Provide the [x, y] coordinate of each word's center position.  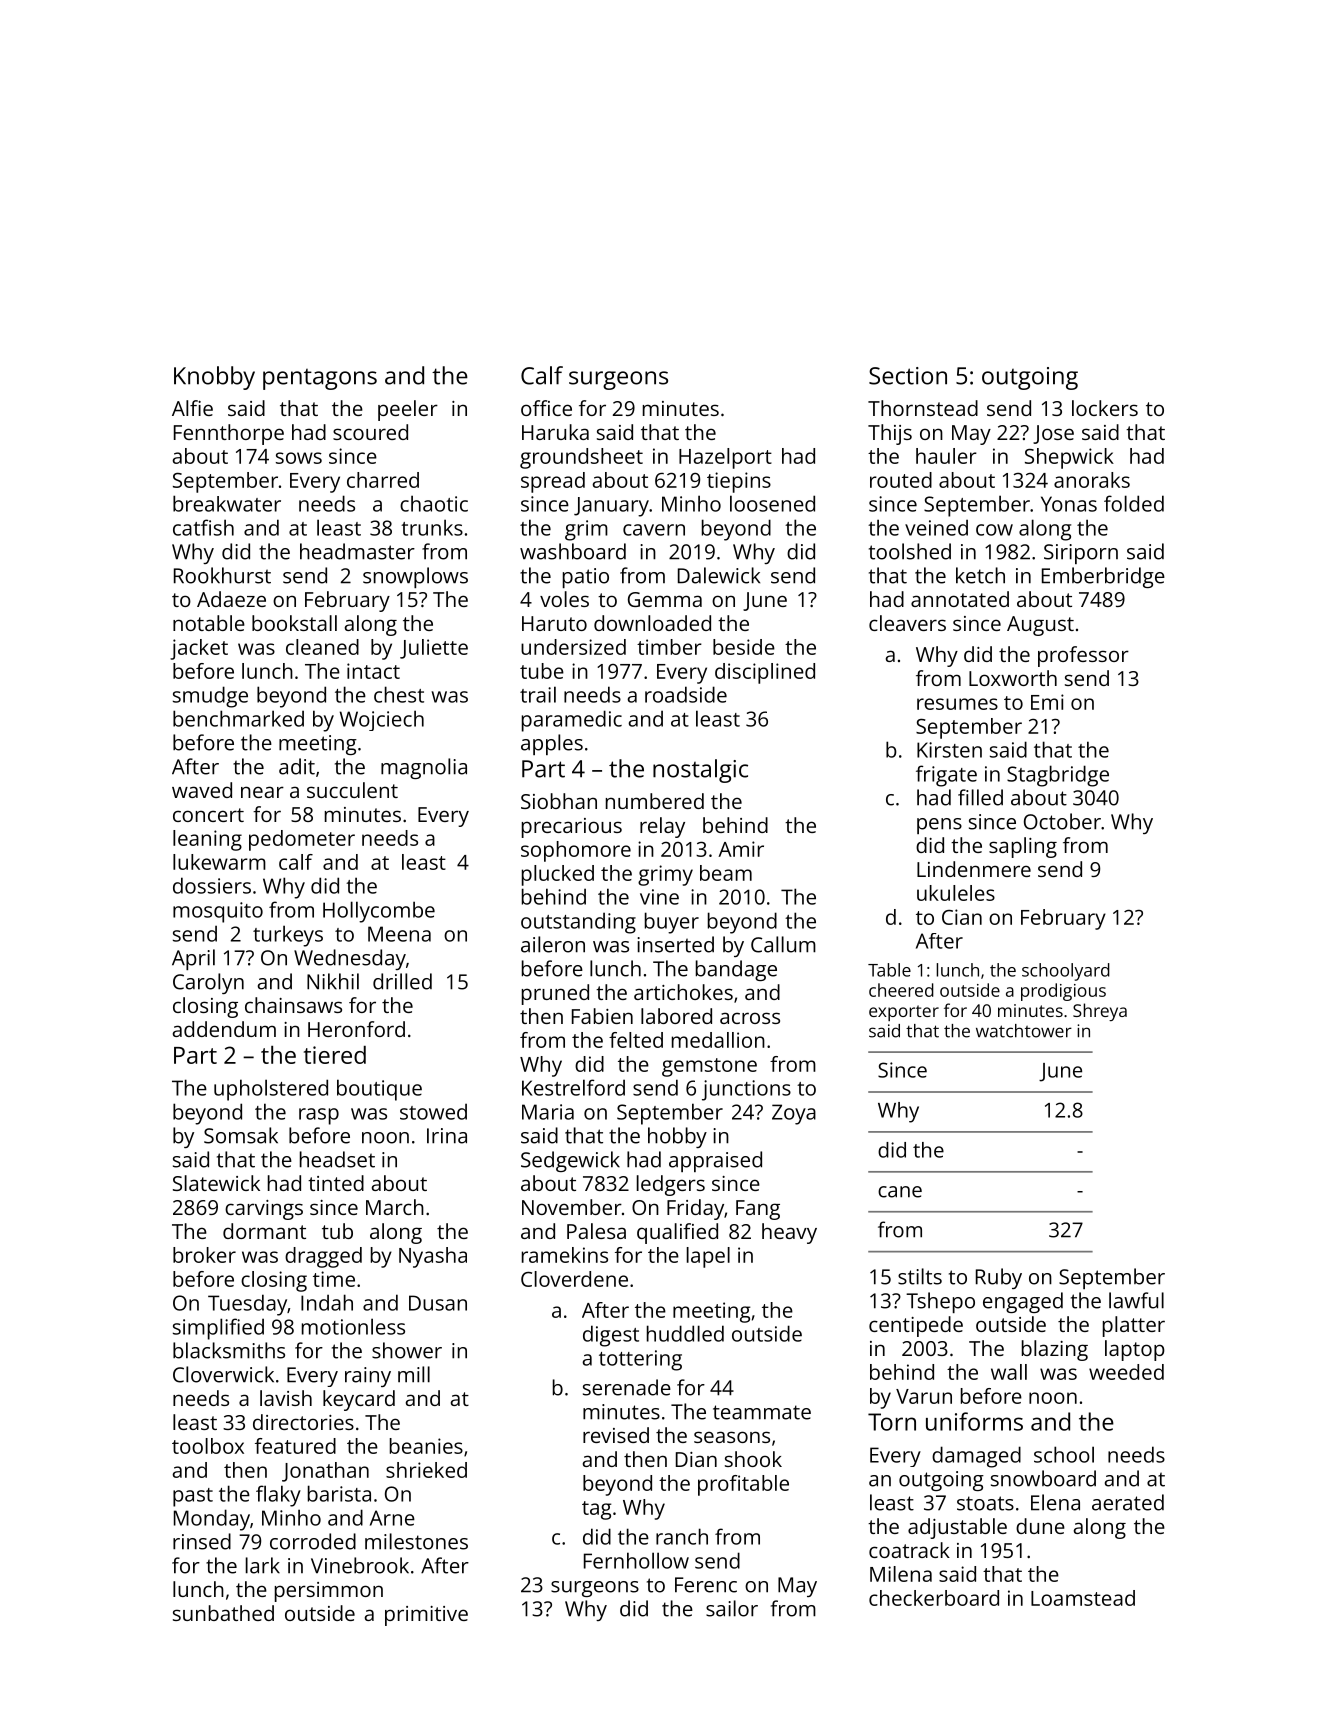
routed [901, 480]
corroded [313, 1541]
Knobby [214, 378]
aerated [1128, 1502]
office [546, 408]
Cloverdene [574, 1279]
